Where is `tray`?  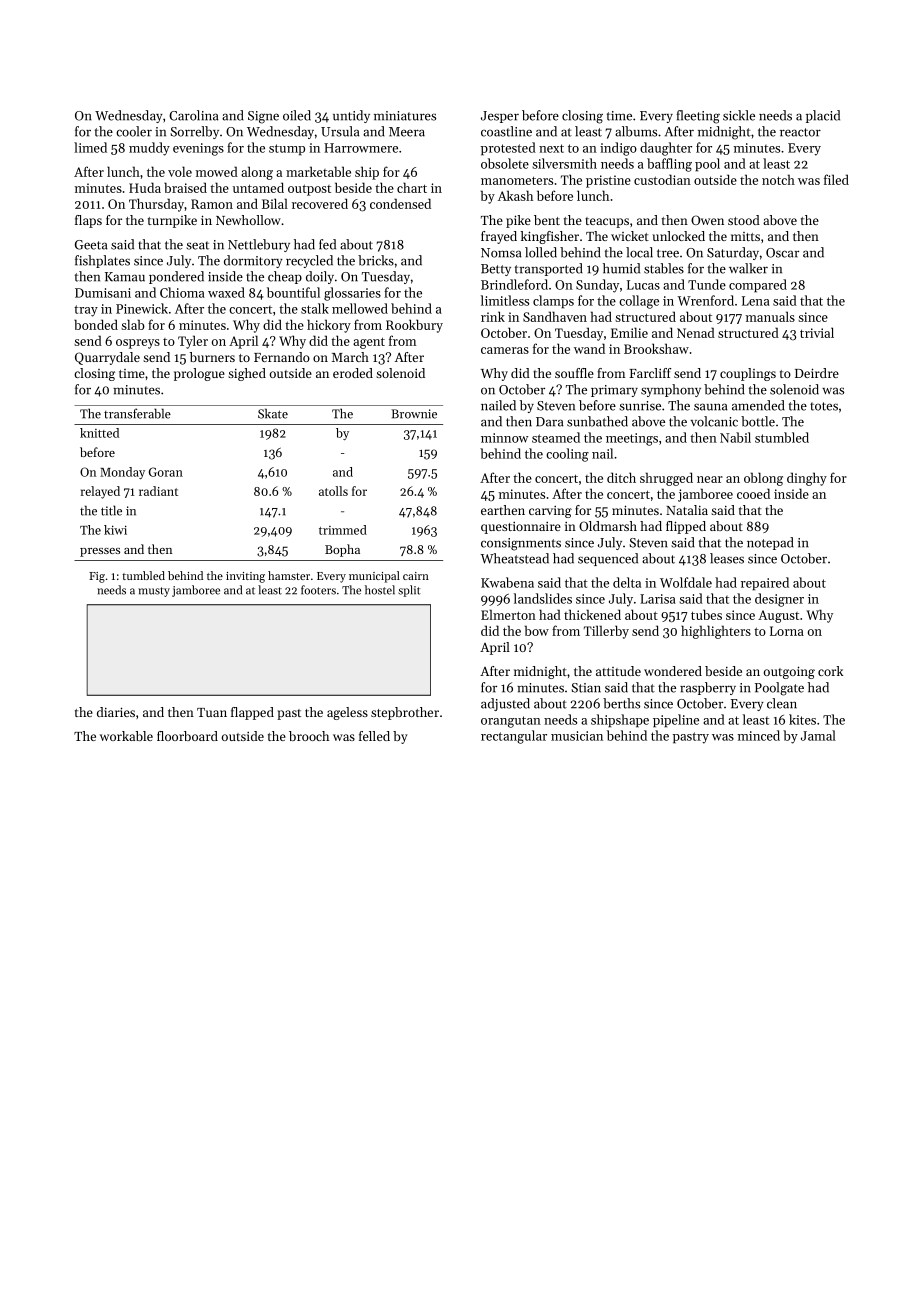 tray is located at coordinates (86, 311).
